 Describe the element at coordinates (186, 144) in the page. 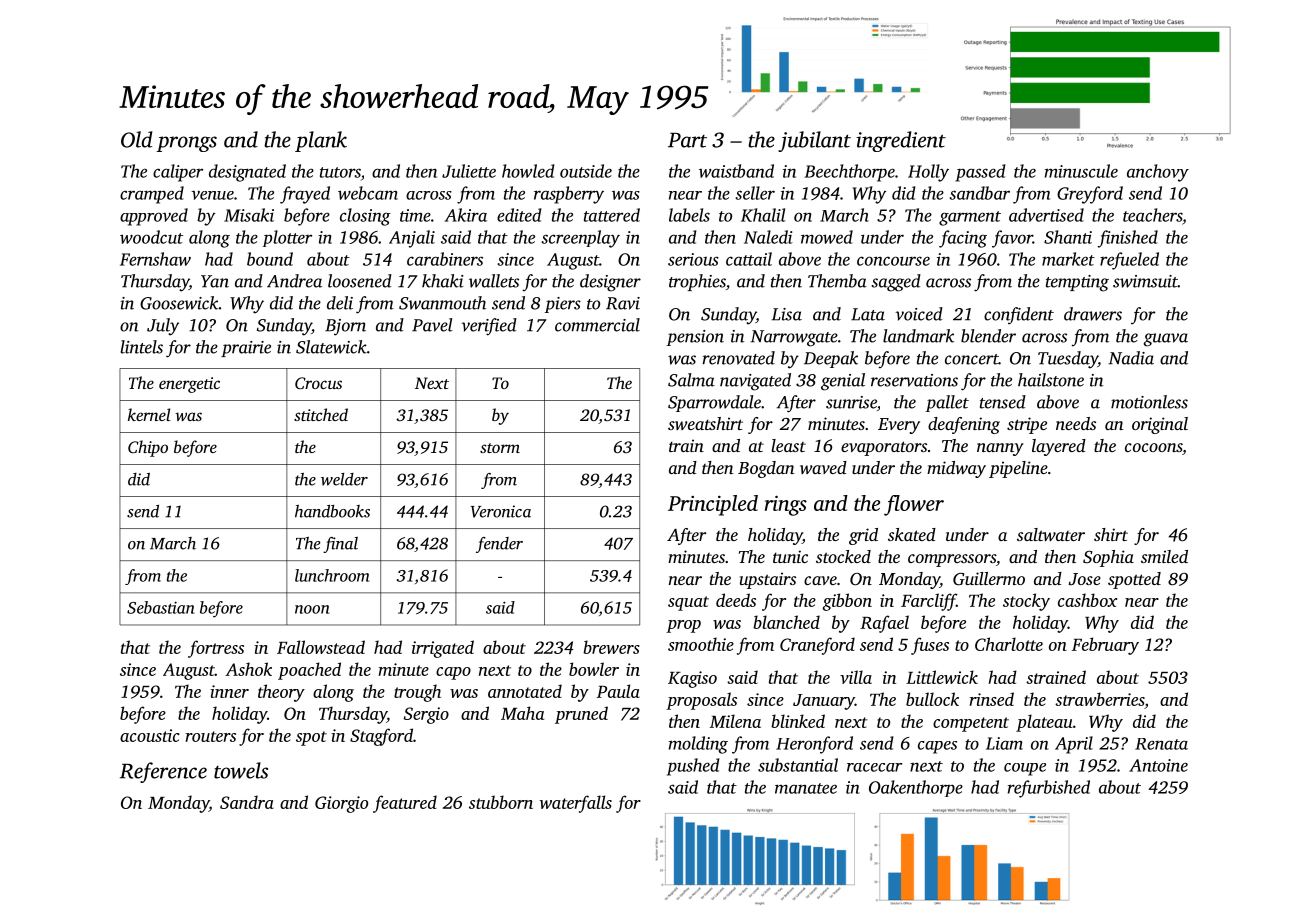

I see `prongs` at that location.
